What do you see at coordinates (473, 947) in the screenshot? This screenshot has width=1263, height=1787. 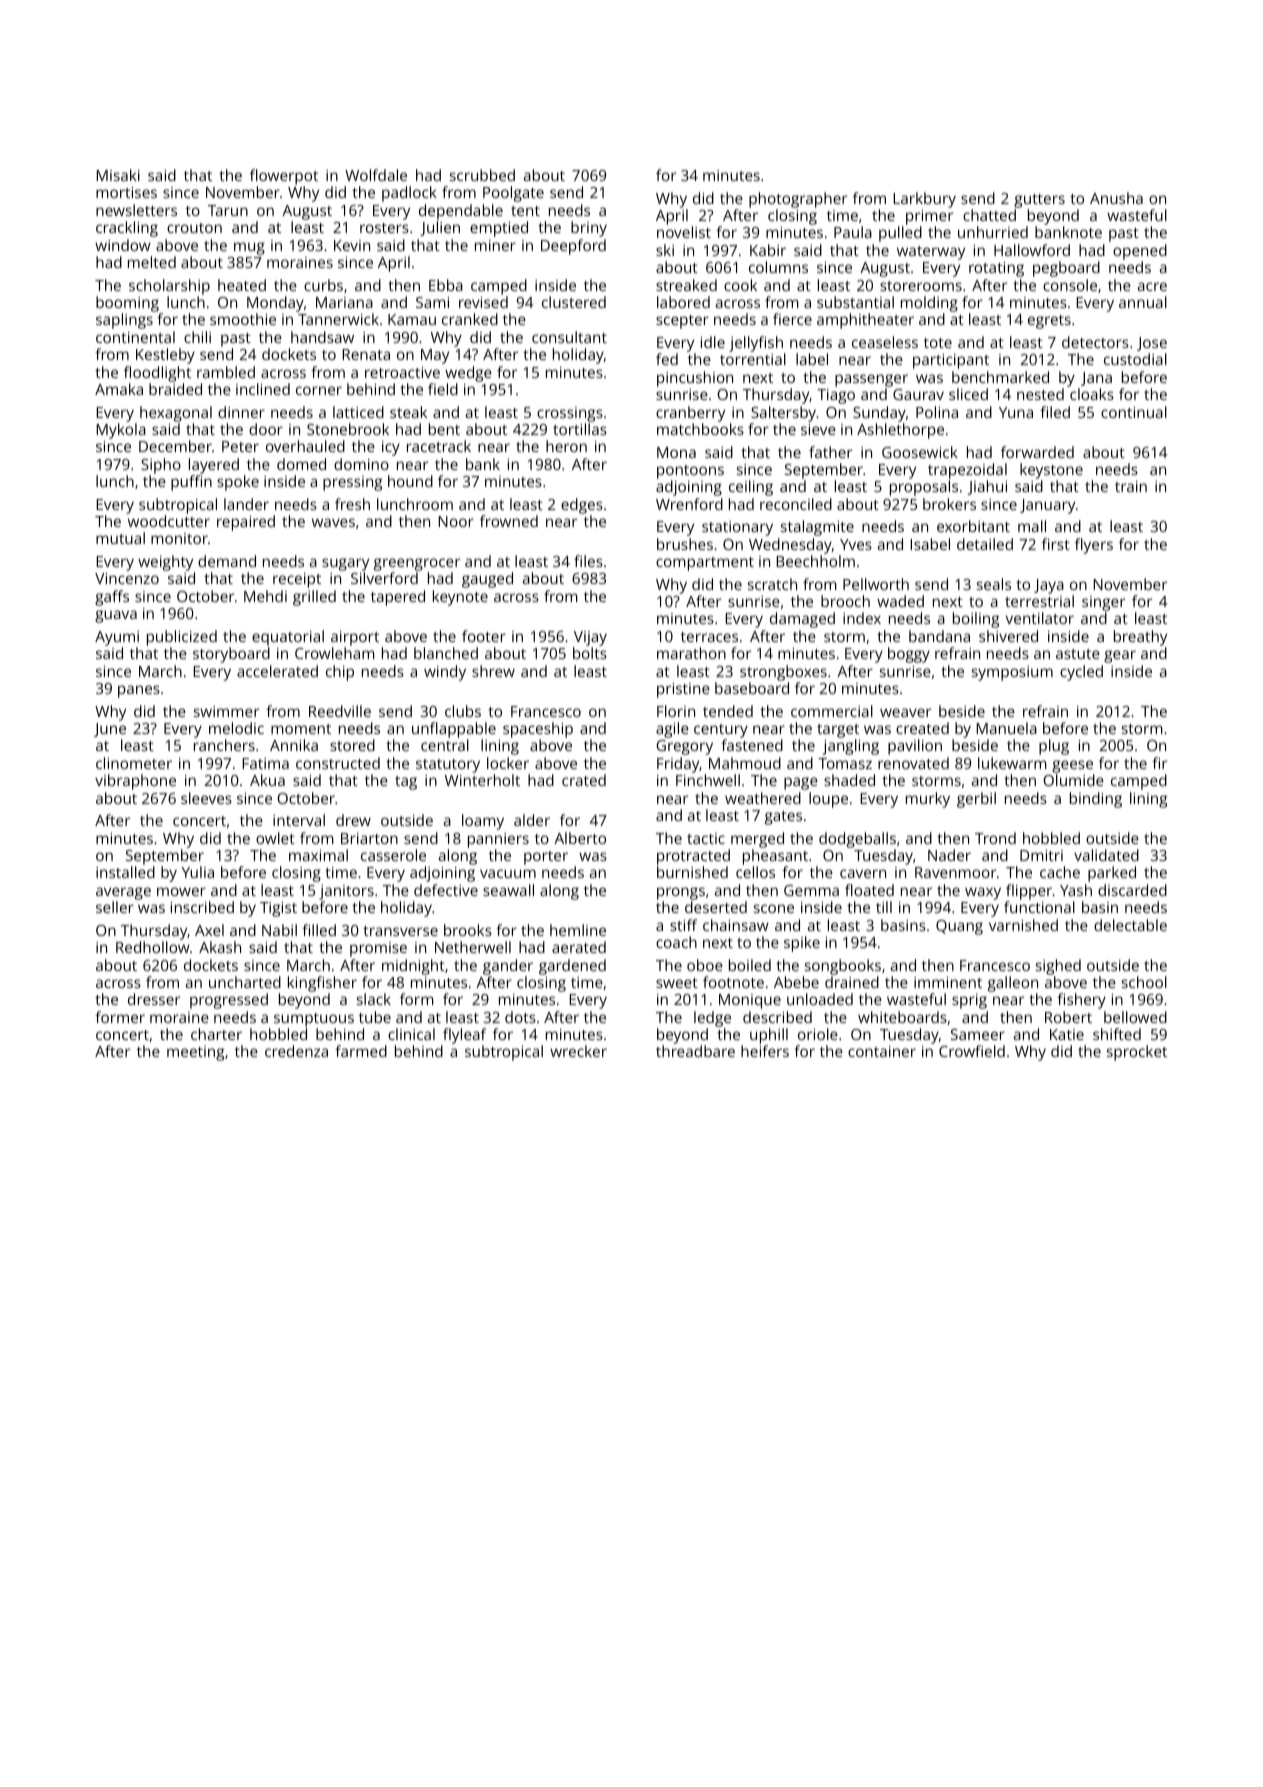 I see `Netherwell` at bounding box center [473, 947].
